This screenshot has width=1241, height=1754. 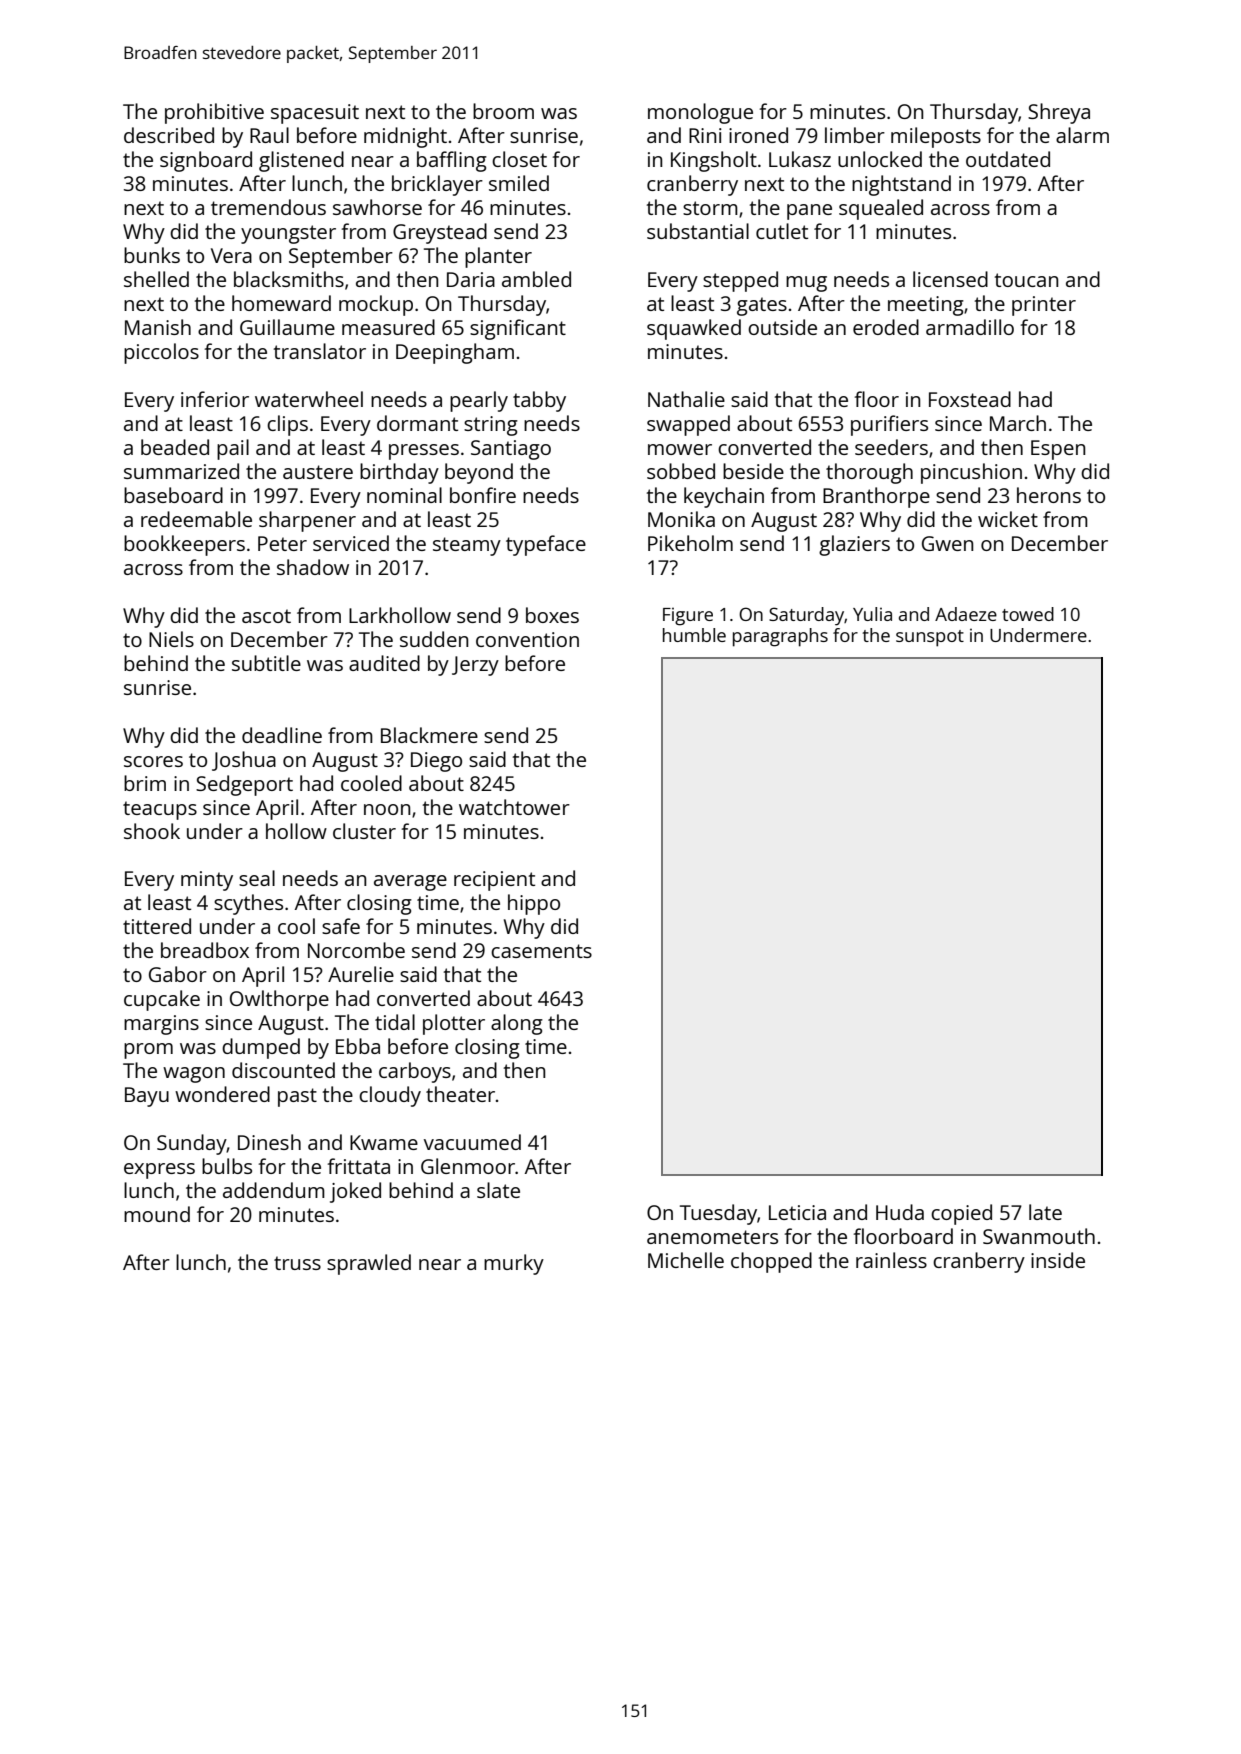 What do you see at coordinates (936, 137) in the screenshot?
I see `mileposts` at bounding box center [936, 137].
